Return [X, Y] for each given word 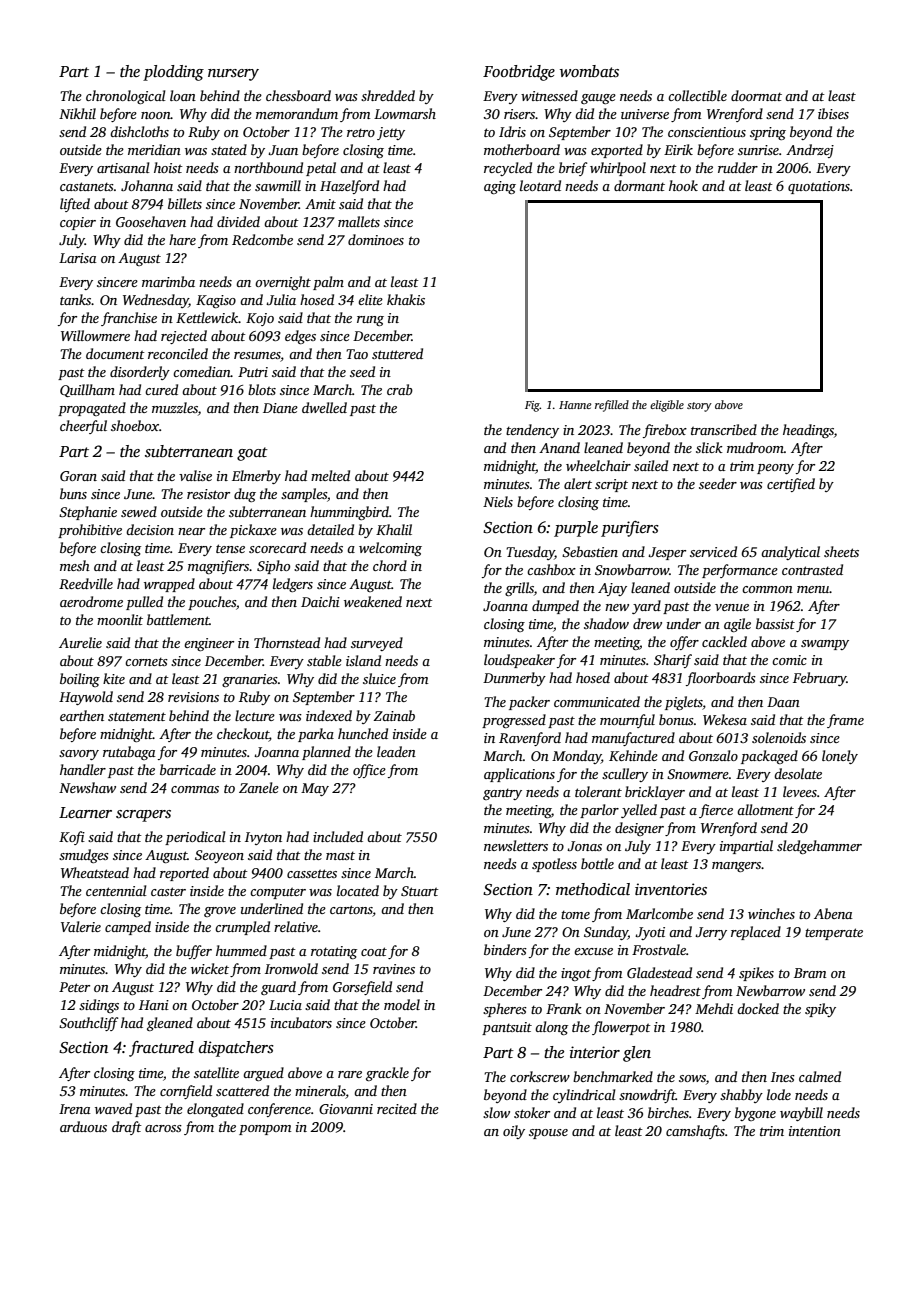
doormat [756, 95]
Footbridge [519, 73]
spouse [548, 1134]
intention [815, 1131]
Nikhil [77, 113]
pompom [265, 1130]
